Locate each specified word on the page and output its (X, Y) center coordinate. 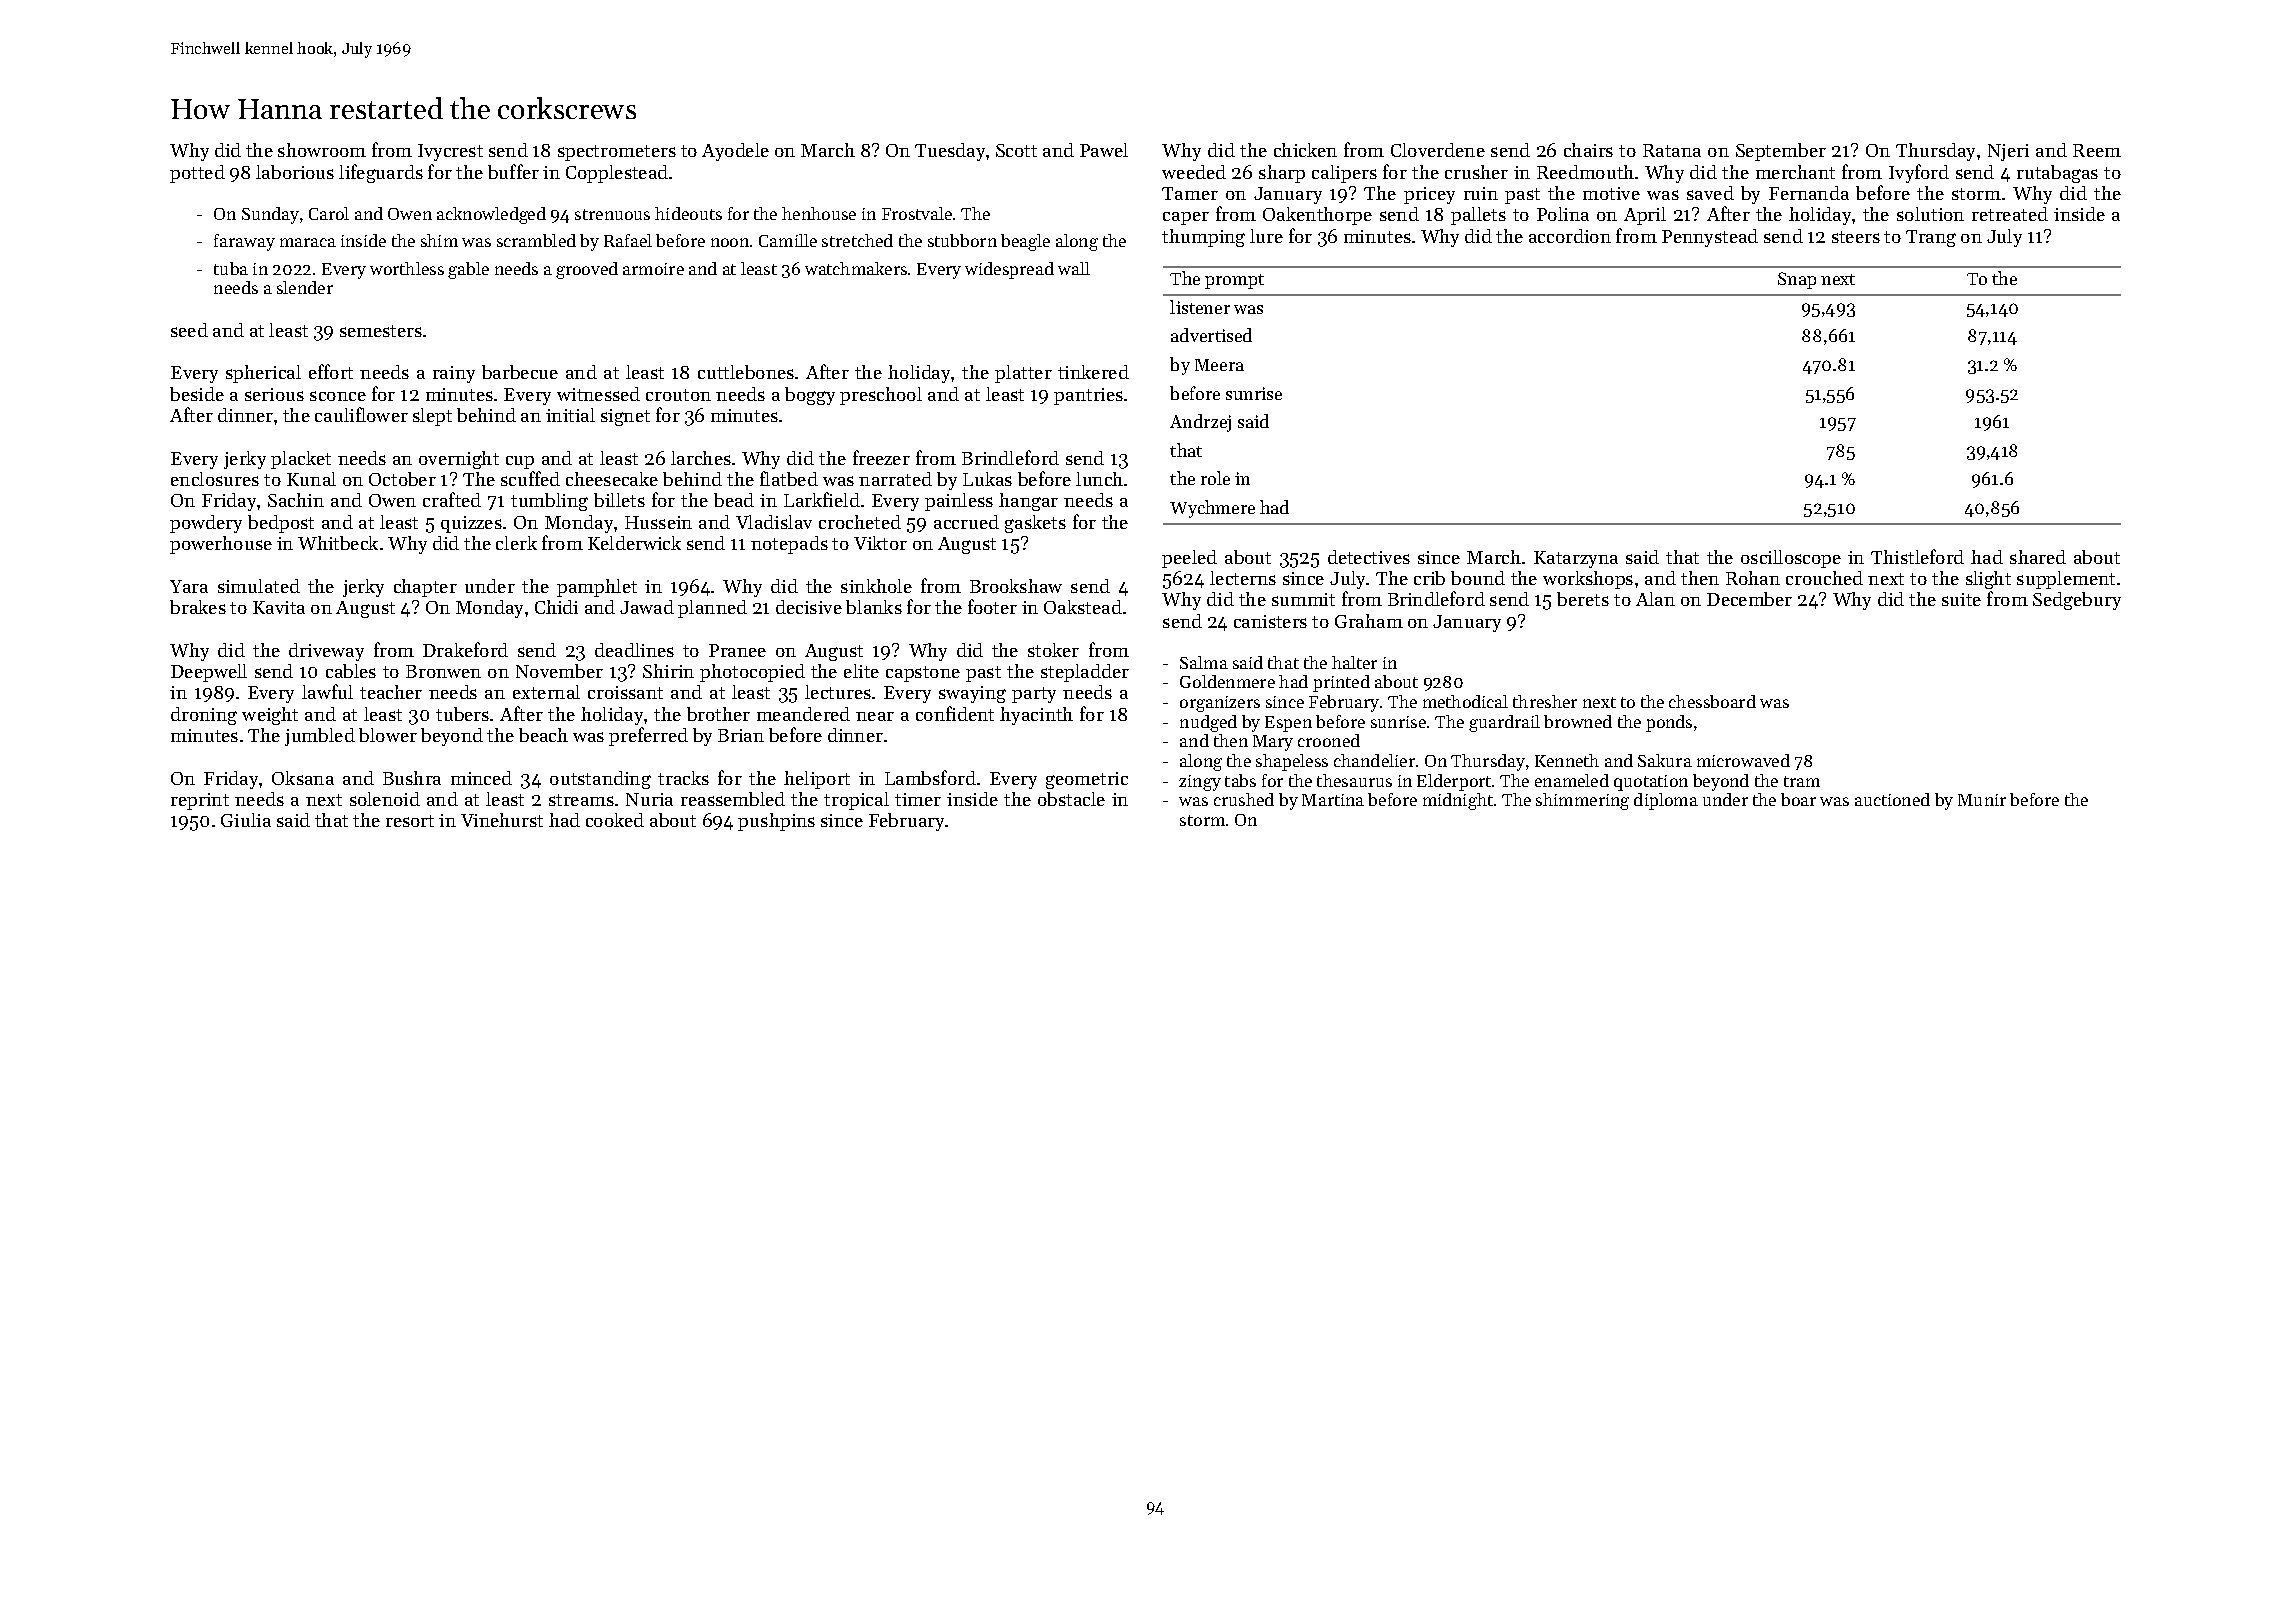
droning (204, 716)
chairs (1588, 150)
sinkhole (876, 586)
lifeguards (381, 173)
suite (1961, 599)
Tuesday (950, 152)
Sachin (296, 500)
